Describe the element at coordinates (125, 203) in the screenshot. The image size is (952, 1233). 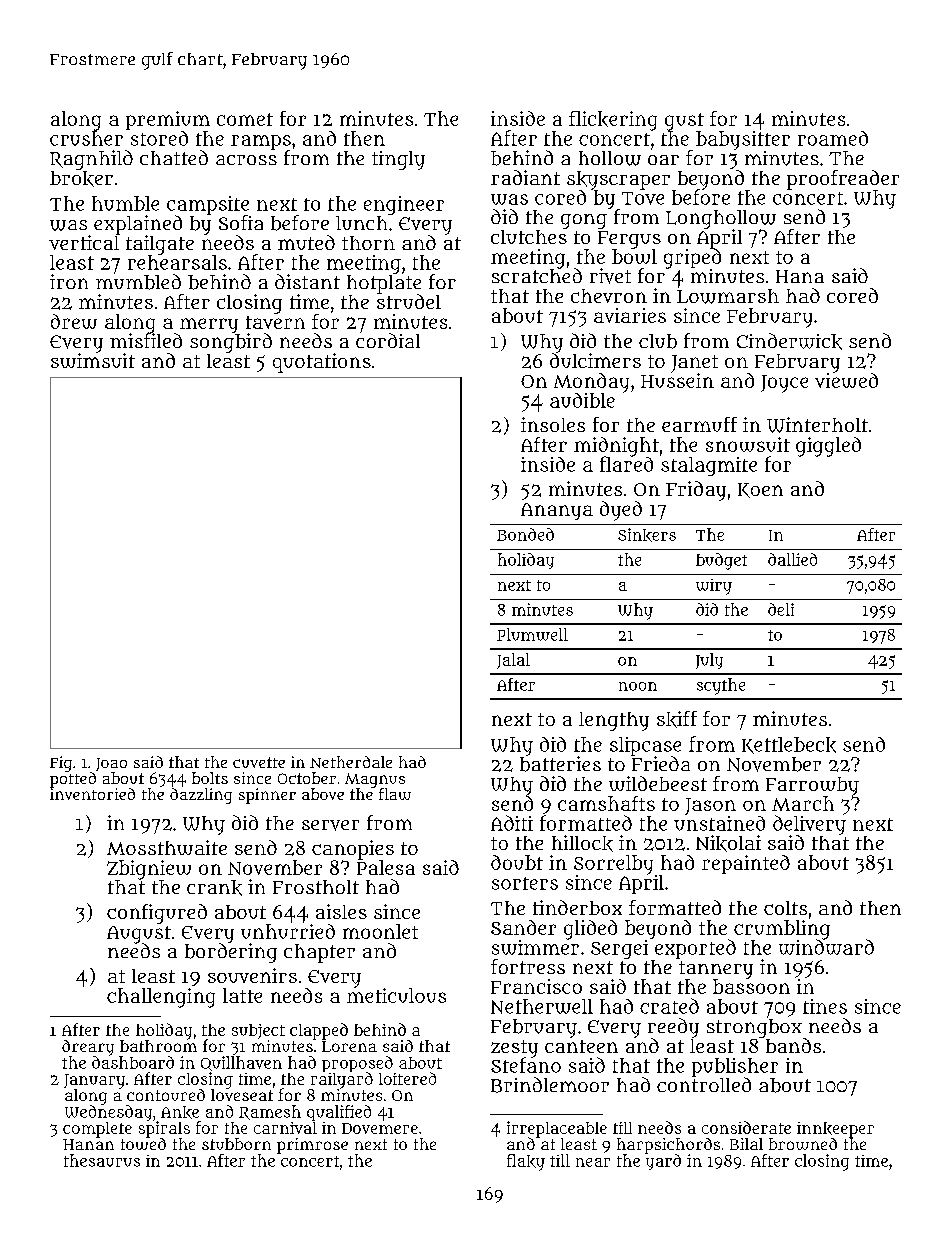
I see `humble` at that location.
